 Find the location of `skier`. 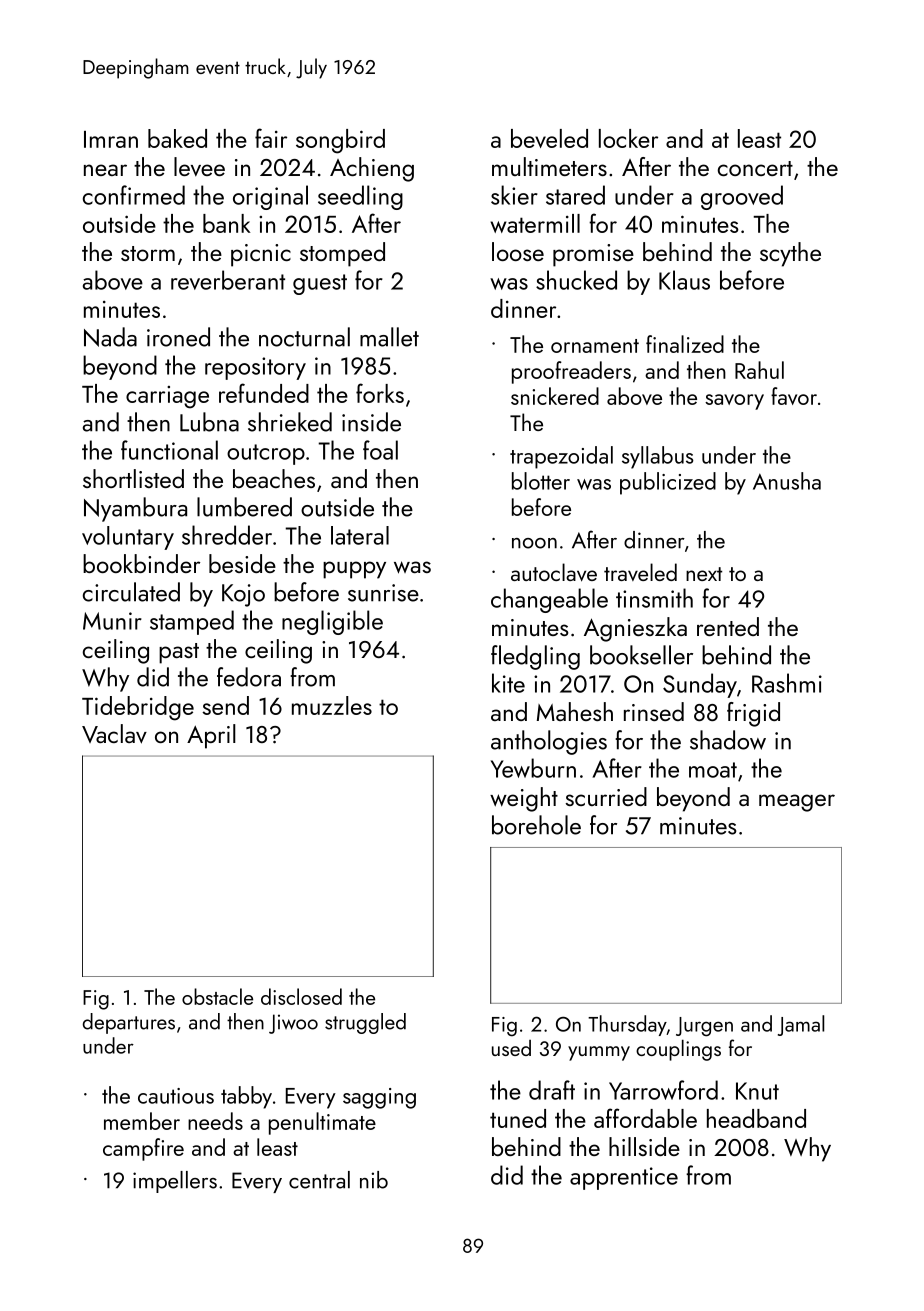

skier is located at coordinates (514, 195).
